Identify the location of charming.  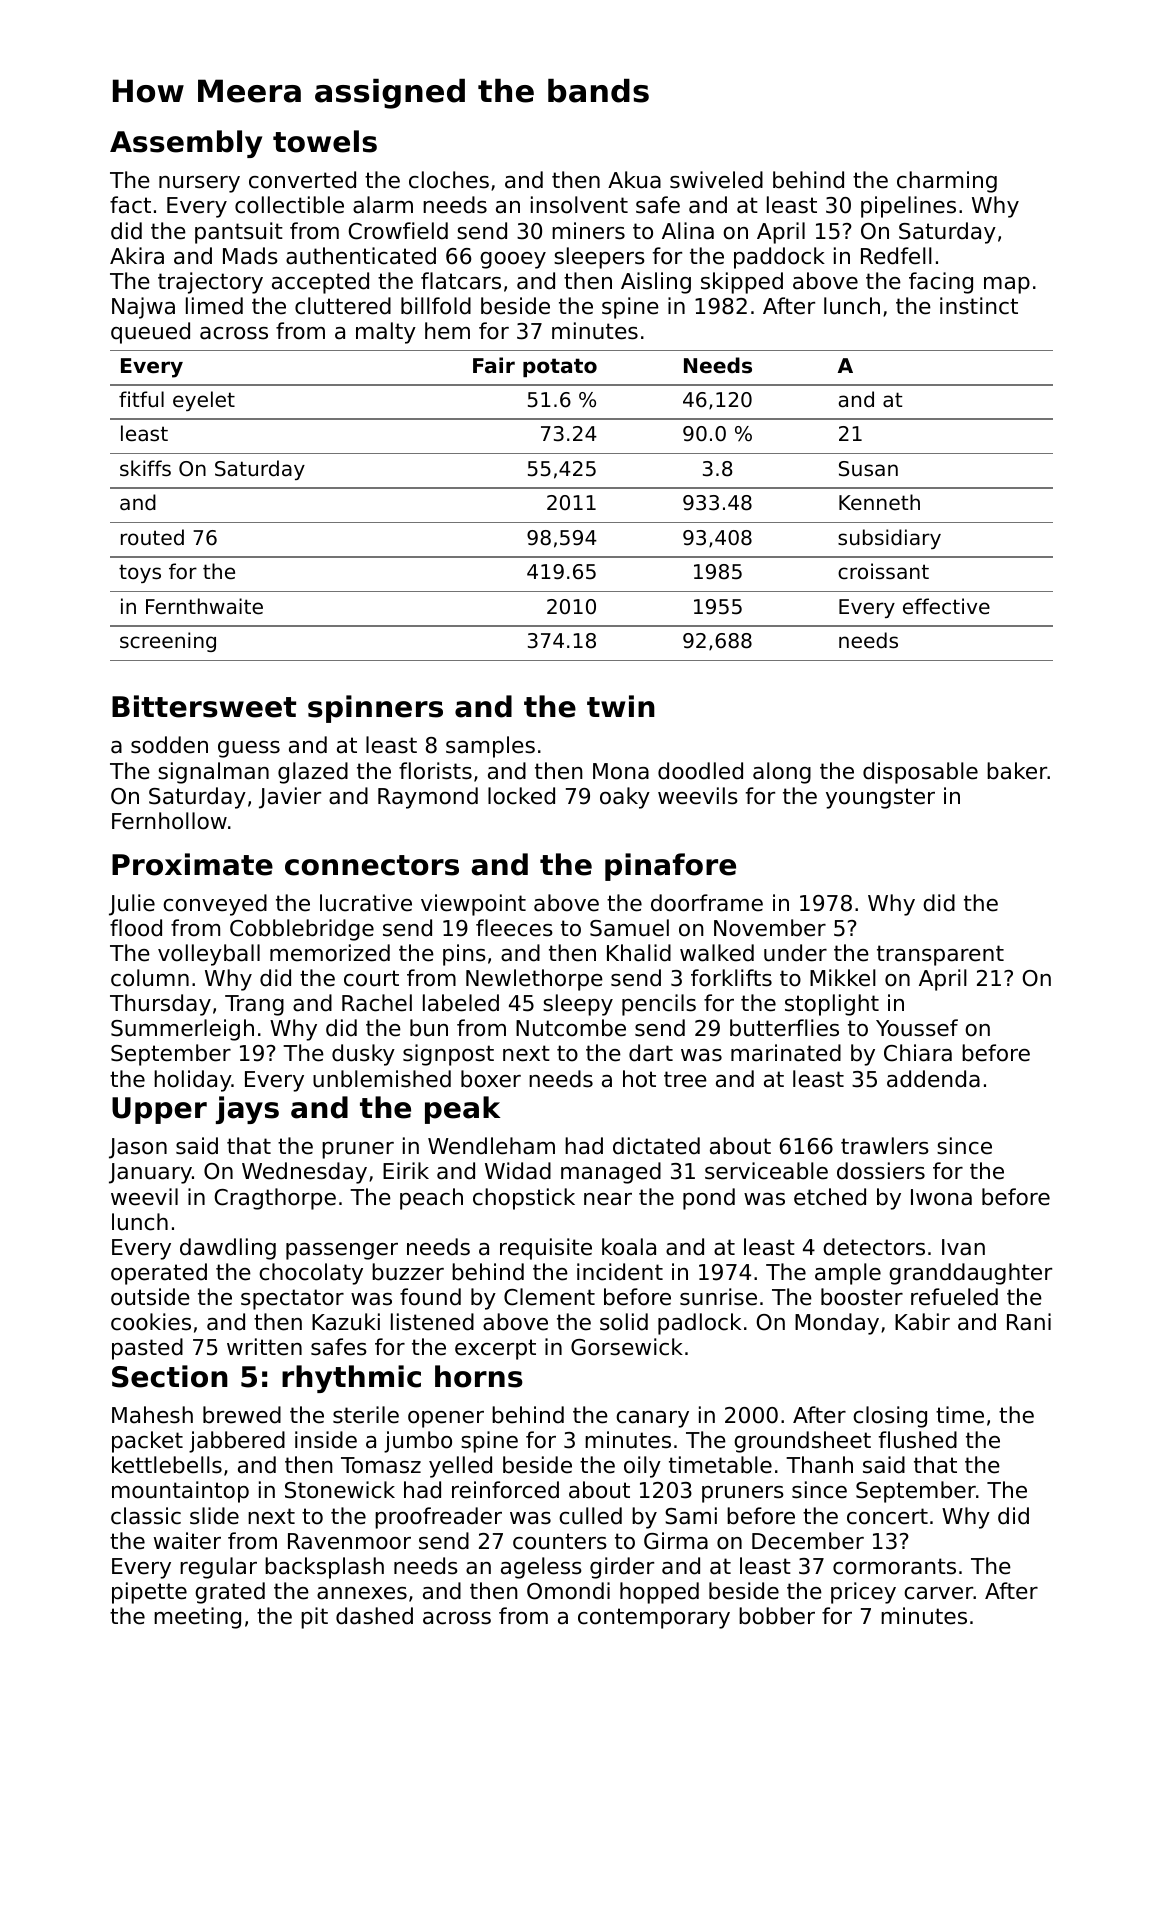
(947, 182).
